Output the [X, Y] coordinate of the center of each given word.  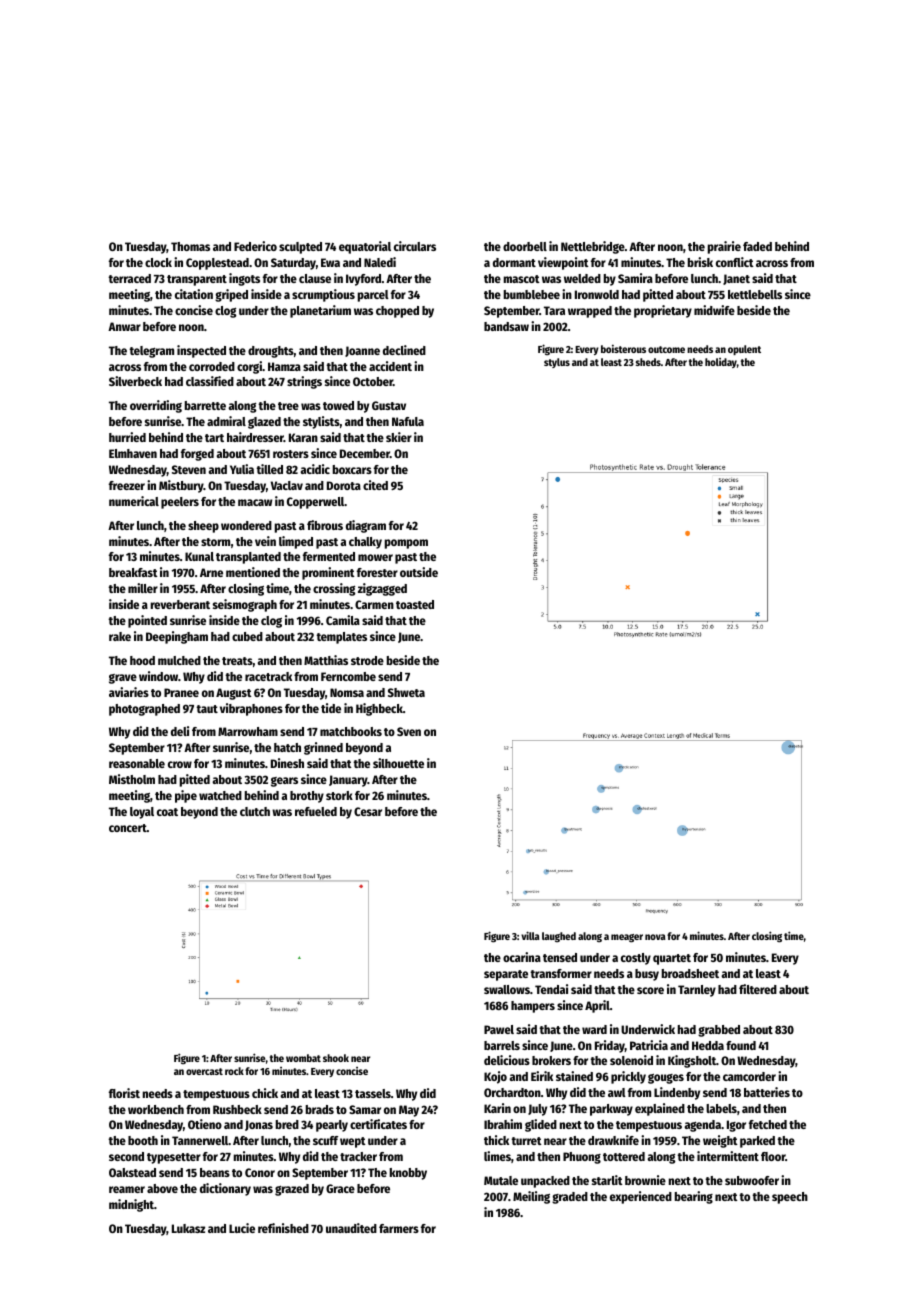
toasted [415, 604]
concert [128, 828]
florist [124, 1093]
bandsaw [506, 326]
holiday [721, 363]
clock [158, 262]
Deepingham [177, 637]
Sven [409, 731]
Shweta [406, 692]
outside [419, 572]
